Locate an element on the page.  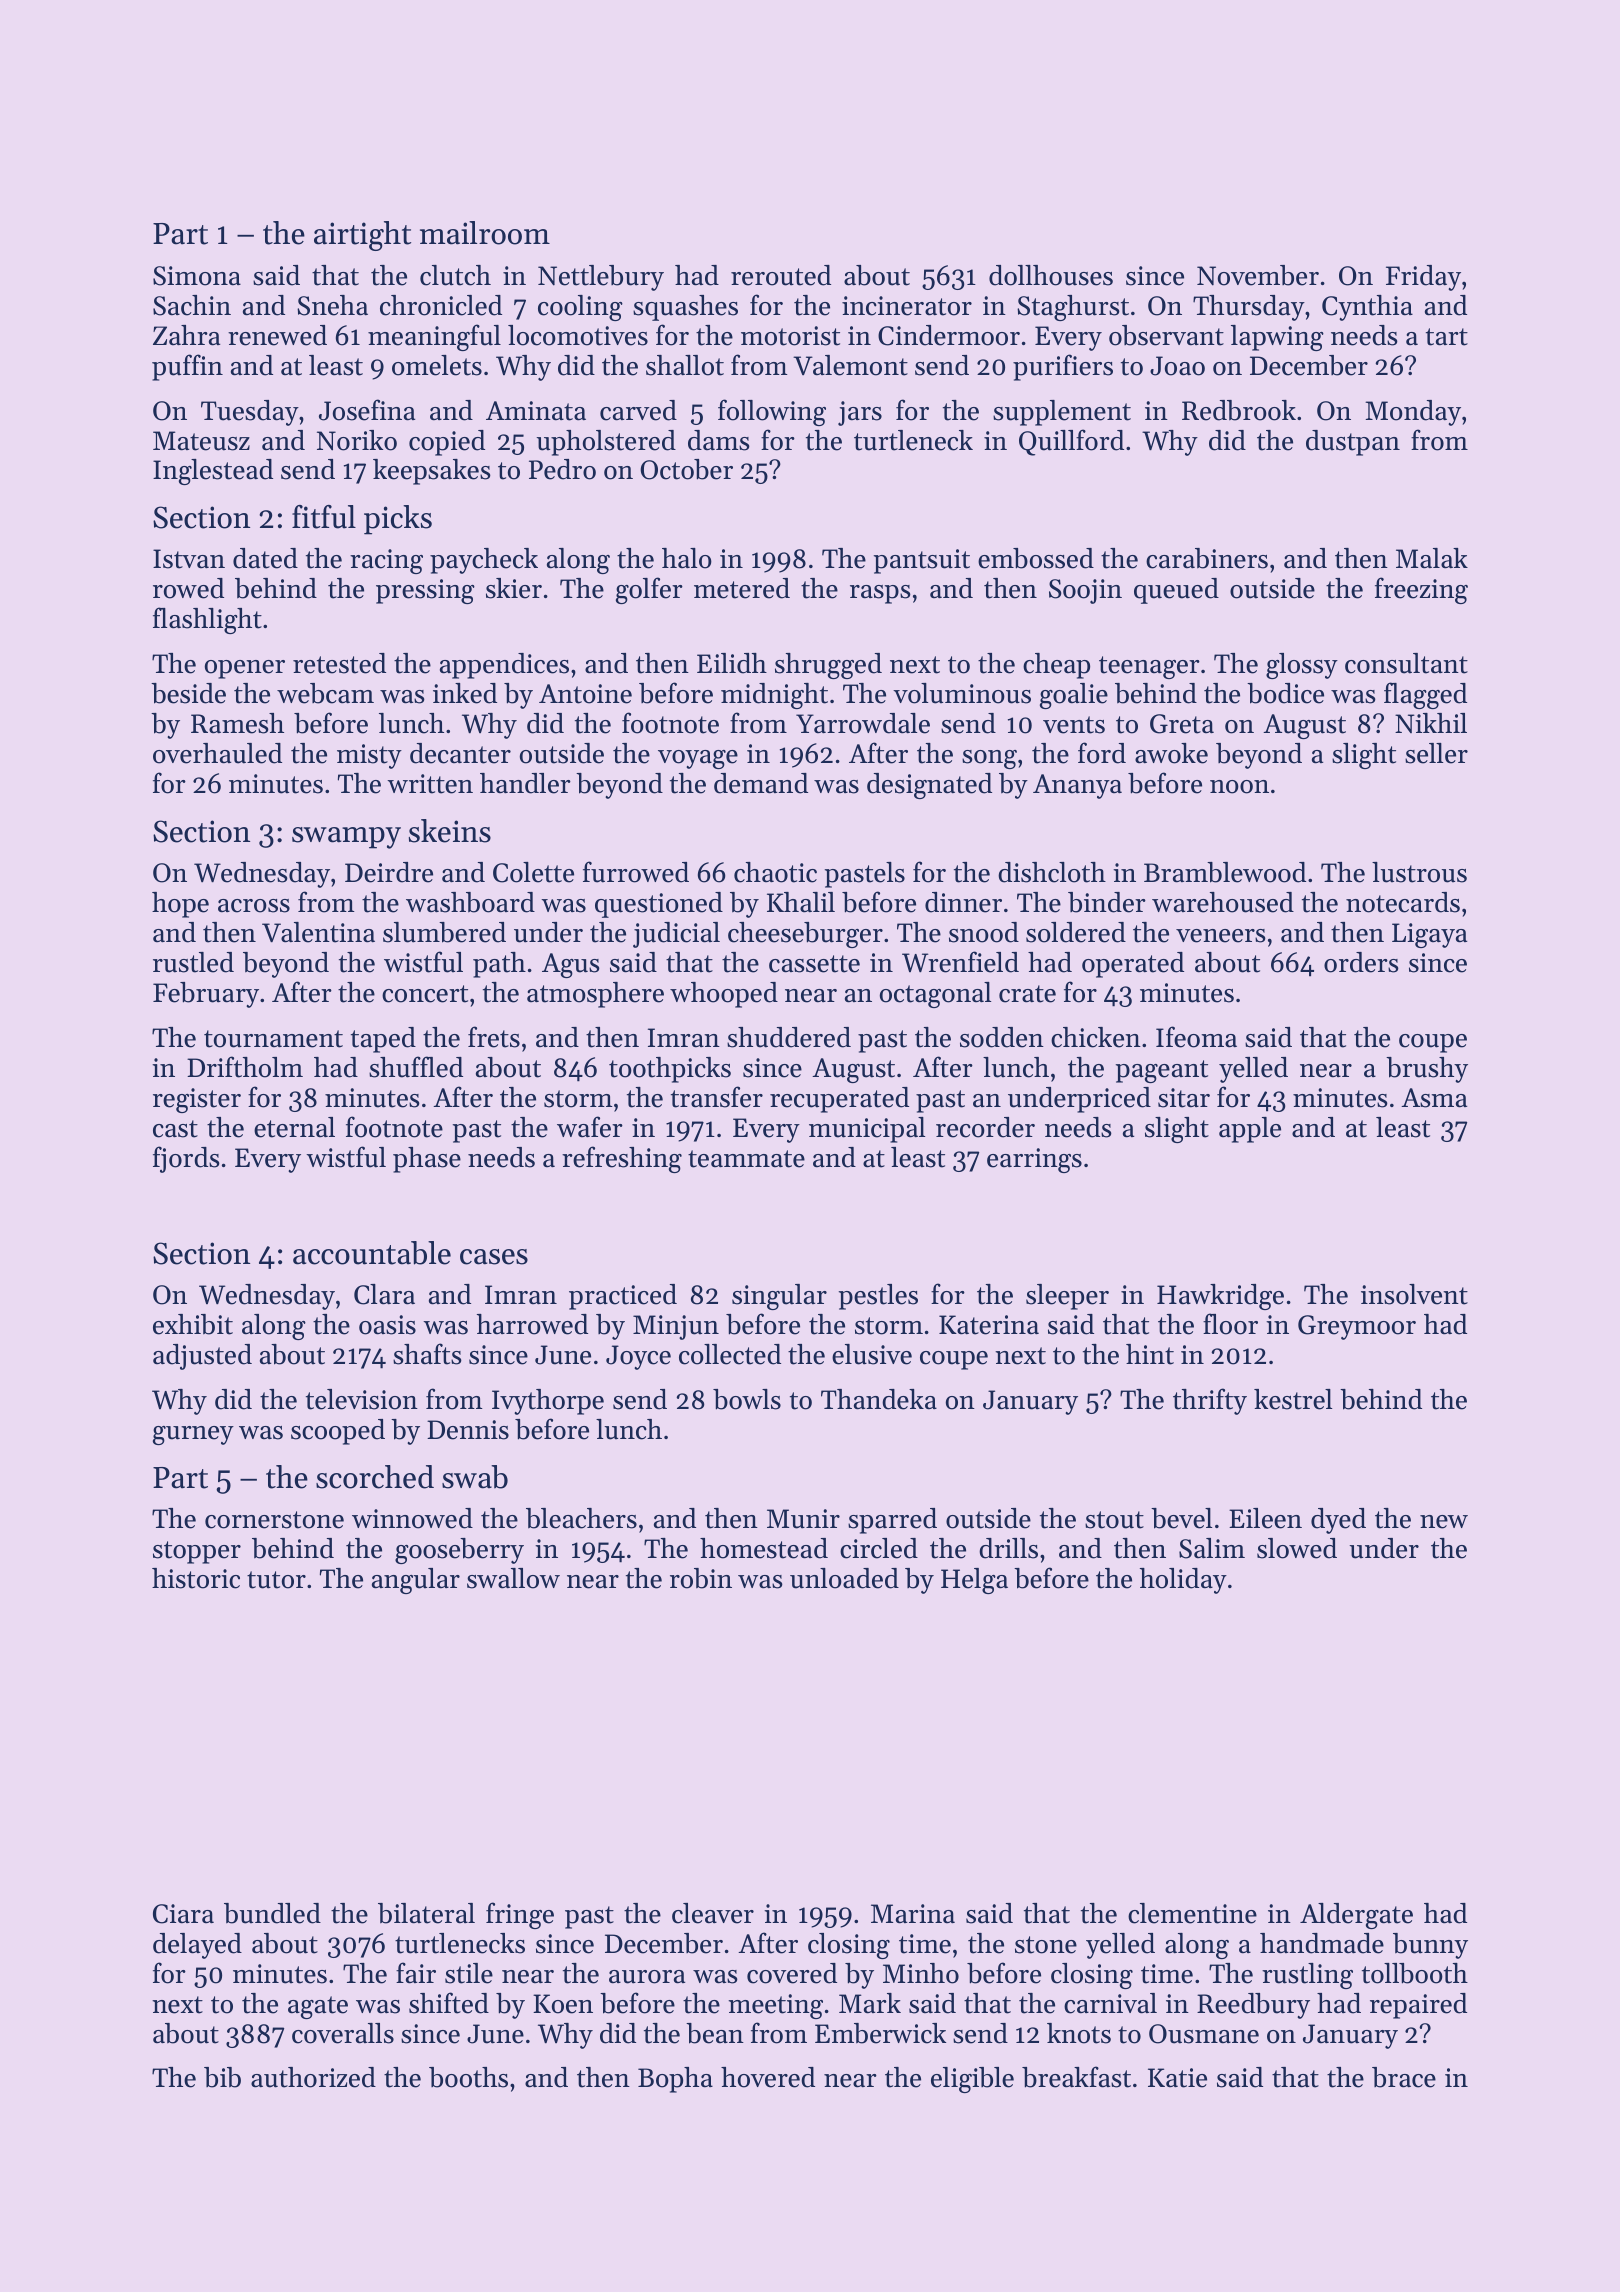
cleaver is located at coordinates (713, 1913).
